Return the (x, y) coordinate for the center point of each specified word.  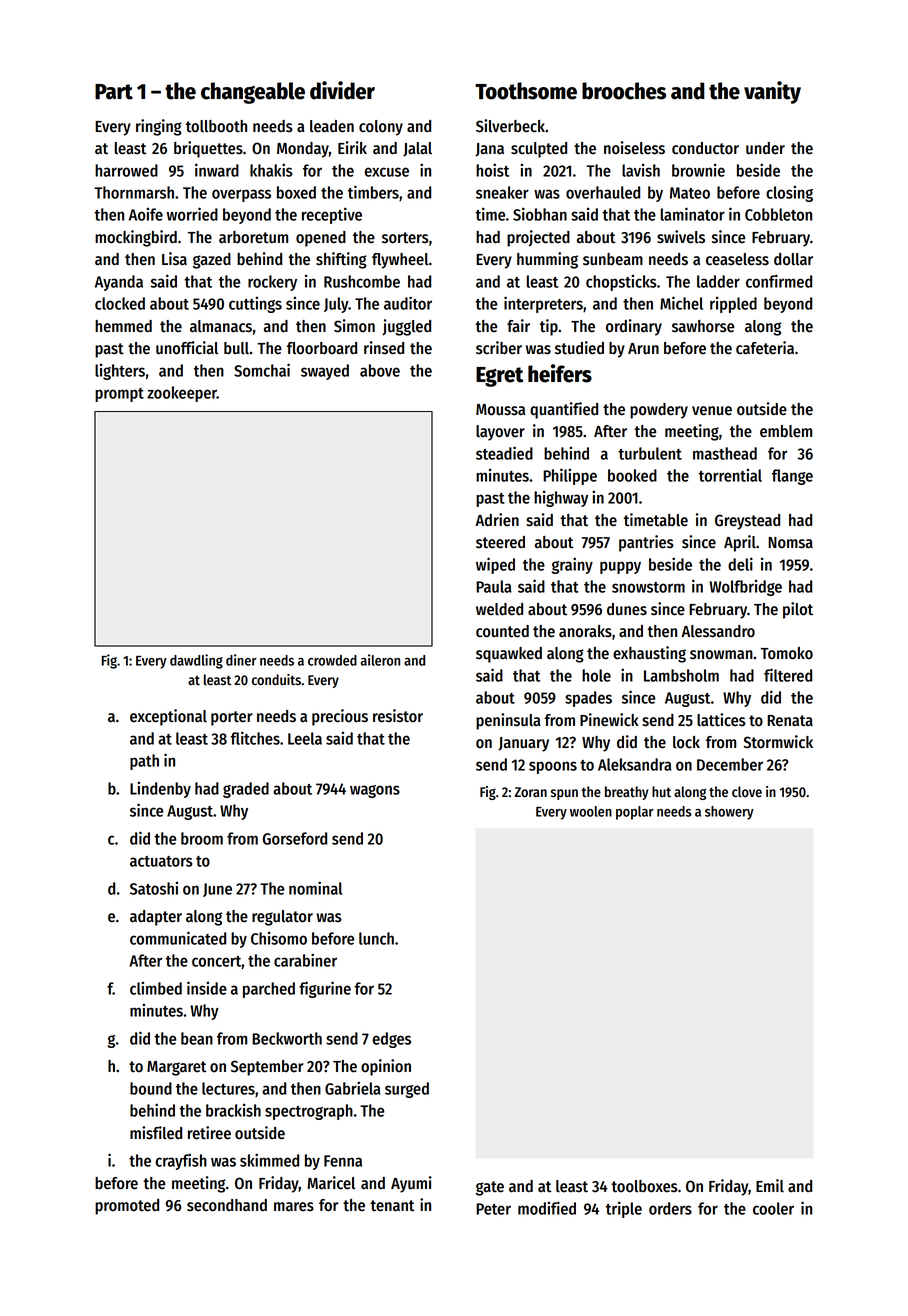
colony (381, 128)
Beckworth (287, 1038)
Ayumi (411, 1184)
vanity (772, 92)
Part (114, 92)
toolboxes (644, 1186)
